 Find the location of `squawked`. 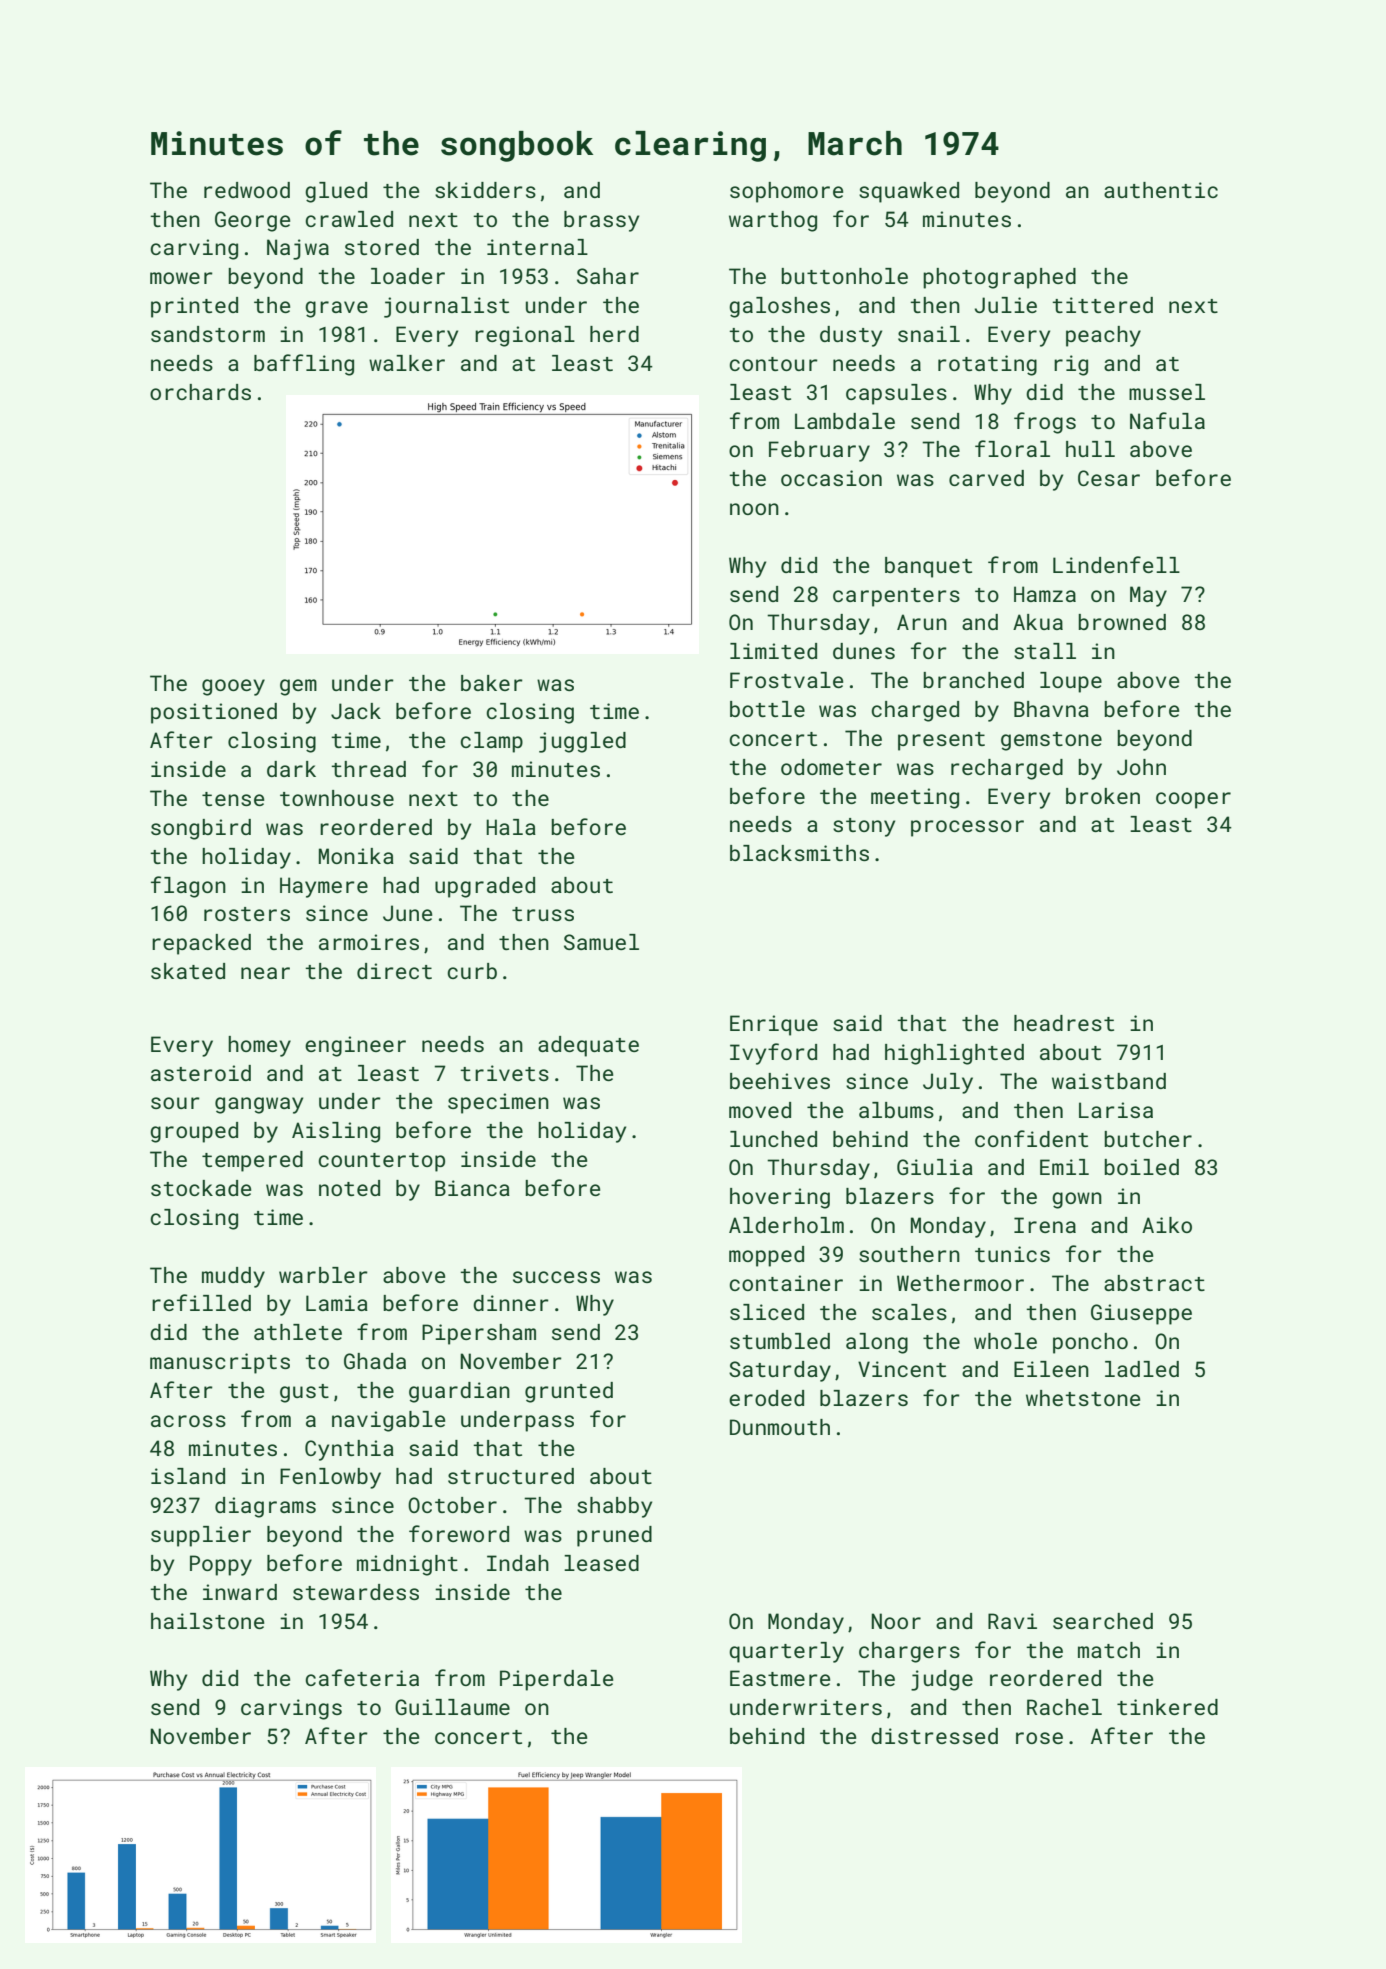

squawked is located at coordinates (909, 192).
